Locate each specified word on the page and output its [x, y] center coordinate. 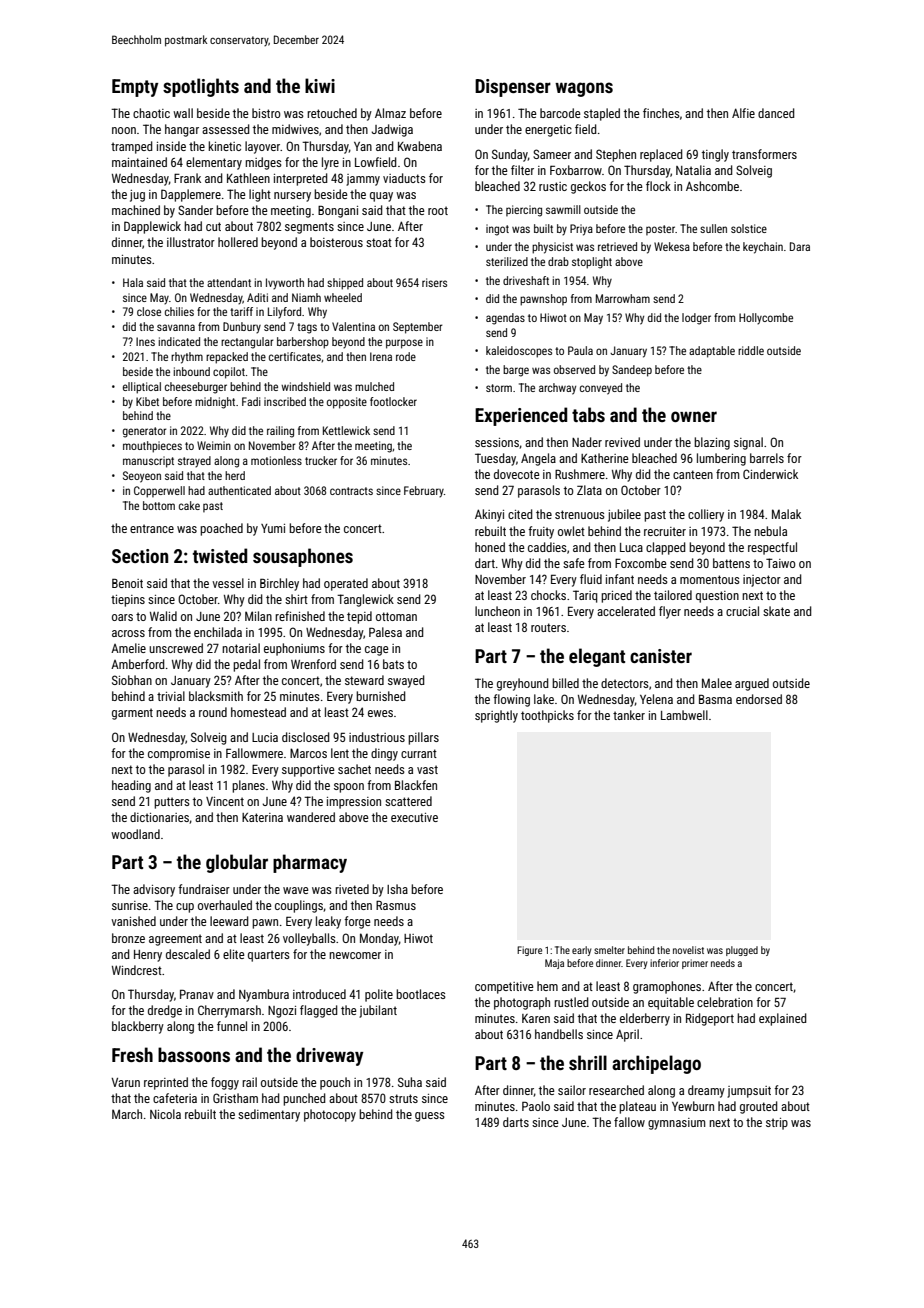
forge [357, 922]
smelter [609, 950]
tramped [132, 147]
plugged [742, 951]
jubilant [378, 1011]
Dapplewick [152, 227]
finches [661, 113]
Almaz [390, 113]
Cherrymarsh [229, 1011]
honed [490, 547]
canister [661, 656]
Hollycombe [766, 319]
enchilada [218, 632]
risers [434, 282]
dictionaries [159, 817]
